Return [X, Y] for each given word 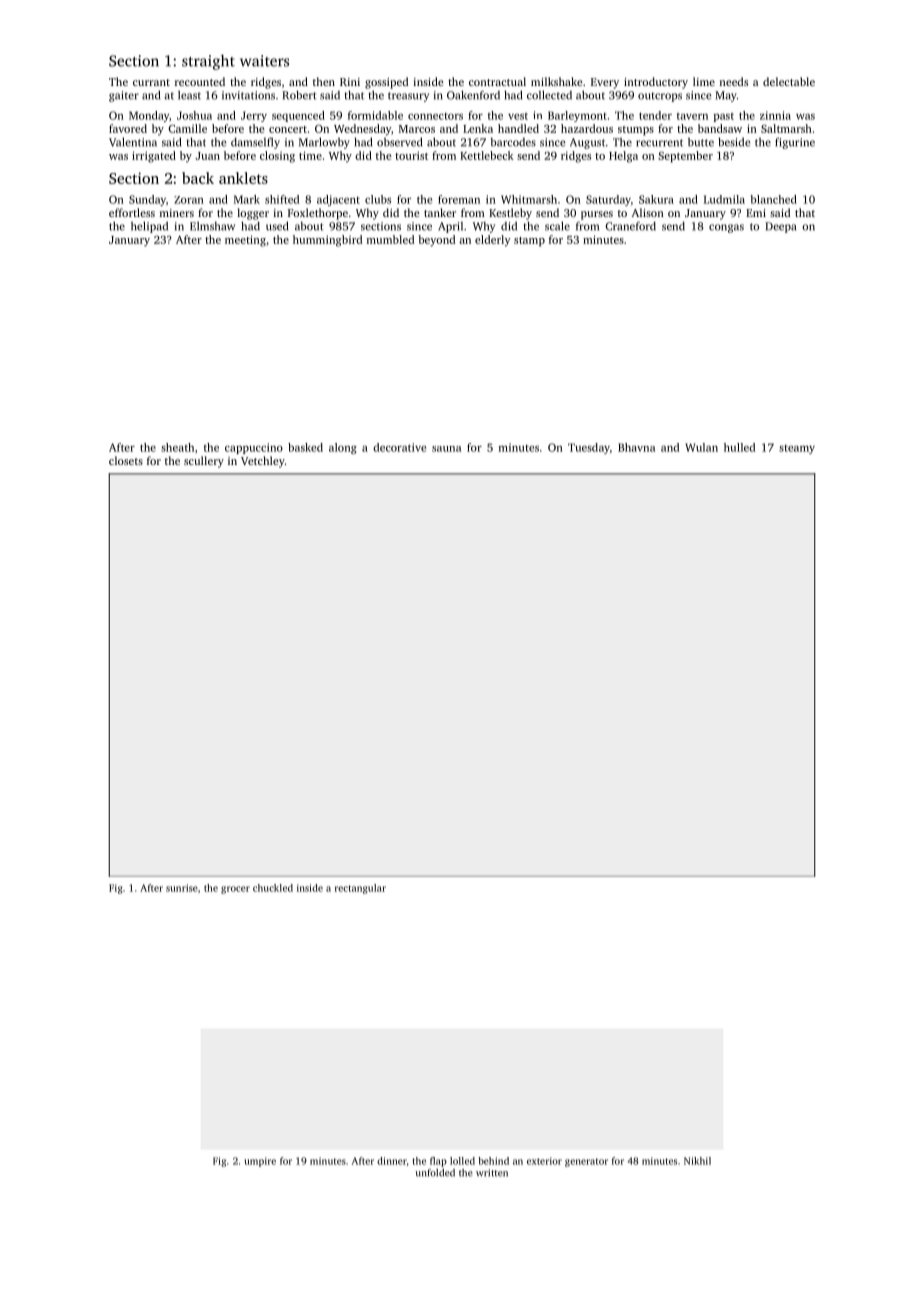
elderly [493, 241]
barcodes [513, 142]
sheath [177, 447]
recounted [200, 81]
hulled [739, 447]
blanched [773, 199]
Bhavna [636, 447]
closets [126, 460]
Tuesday [589, 448]
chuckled [273, 888]
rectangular [360, 889]
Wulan [701, 447]
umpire [260, 1162]
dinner [392, 1161]
